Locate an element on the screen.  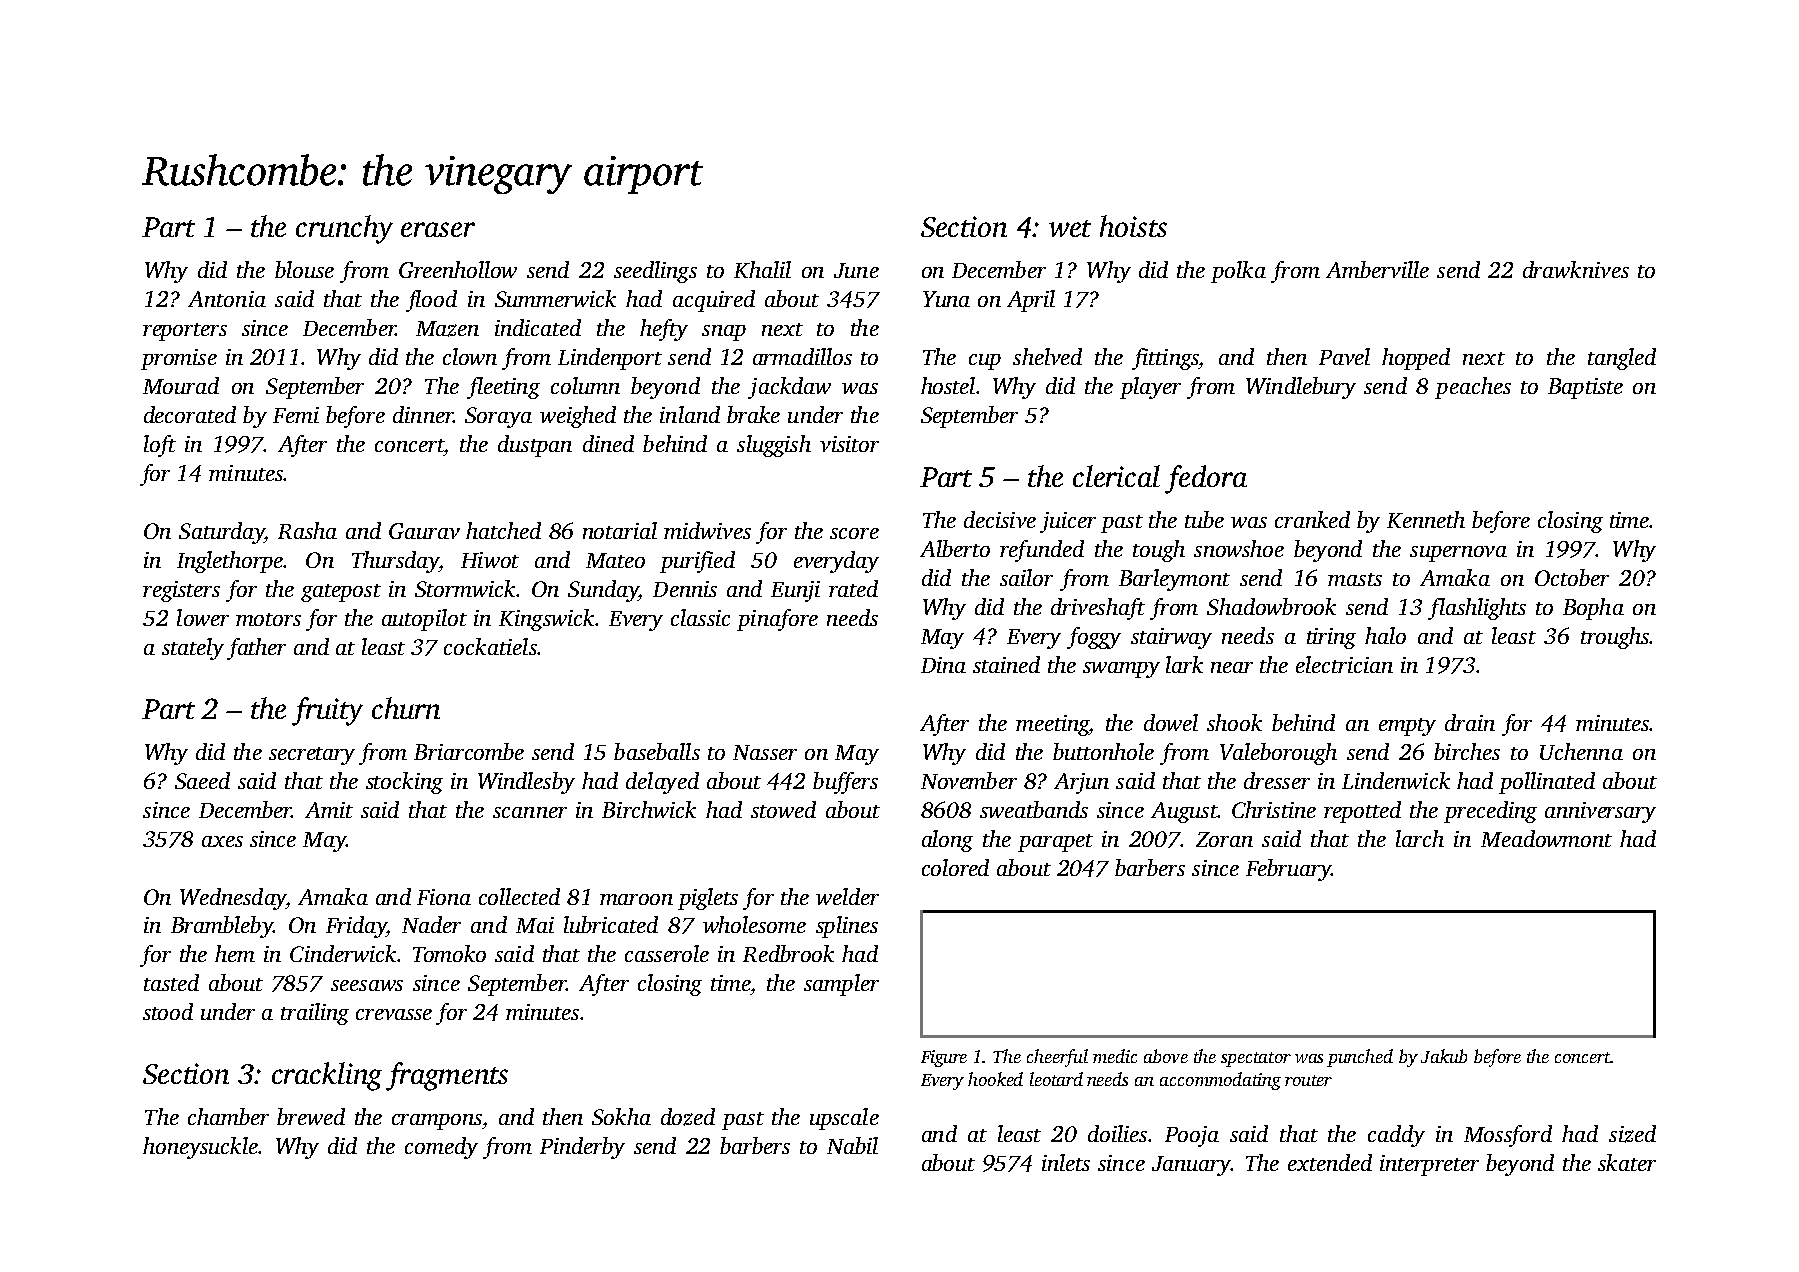
crunchy is located at coordinates (344, 229).
